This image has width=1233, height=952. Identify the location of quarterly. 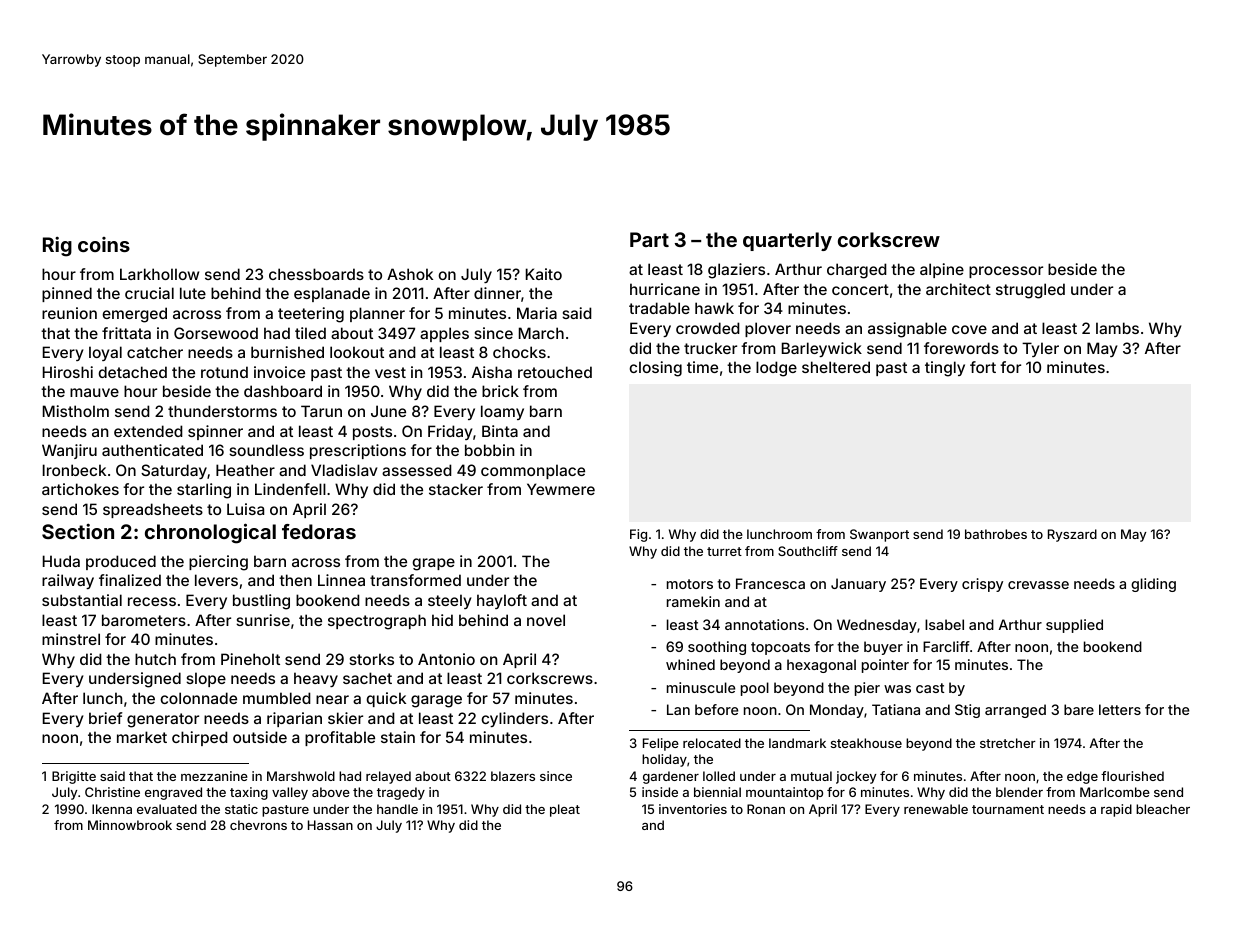
(787, 241).
